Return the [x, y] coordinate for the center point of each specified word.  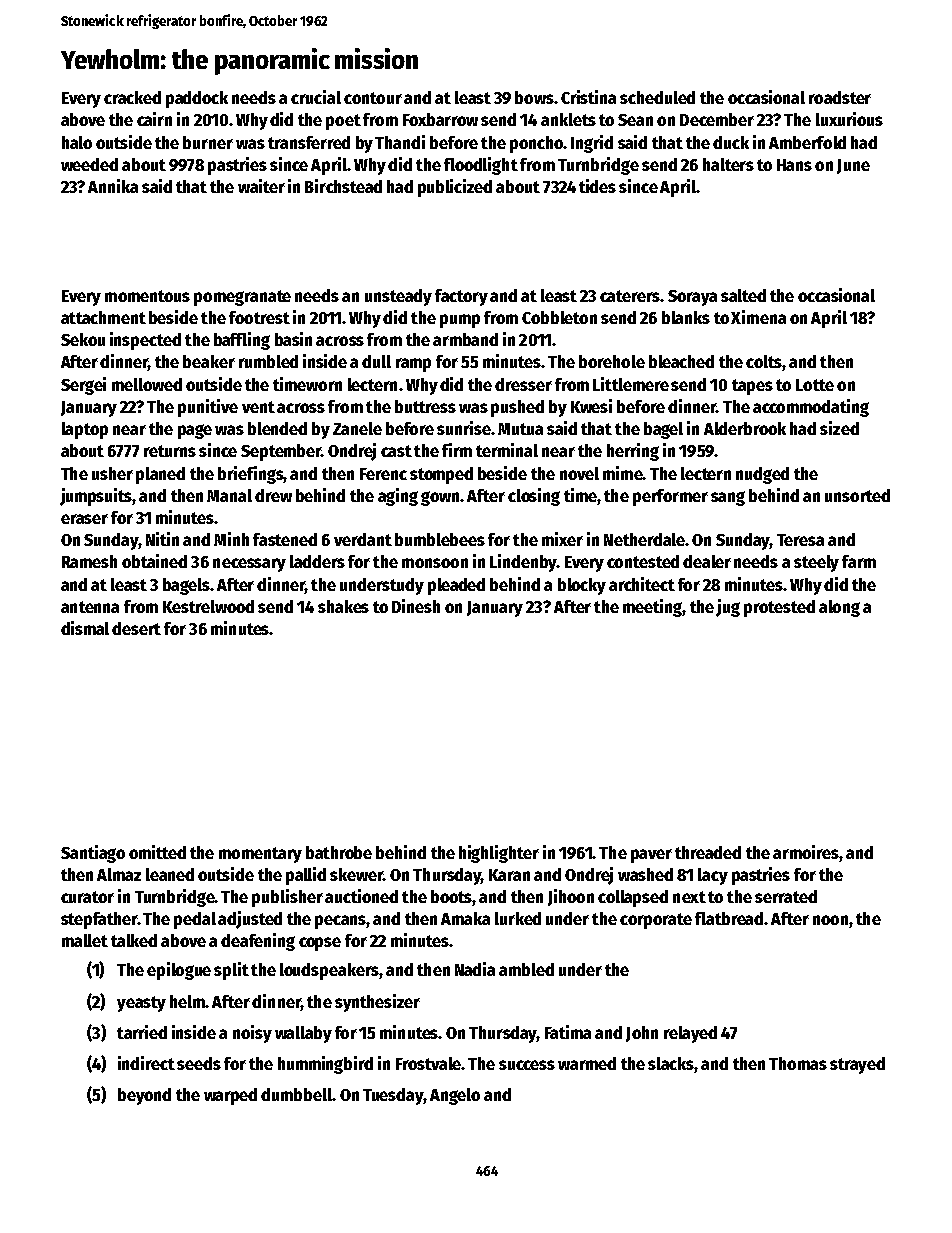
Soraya [692, 298]
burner [208, 142]
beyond [144, 1096]
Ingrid [592, 144]
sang [728, 498]
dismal [85, 628]
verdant [363, 539]
